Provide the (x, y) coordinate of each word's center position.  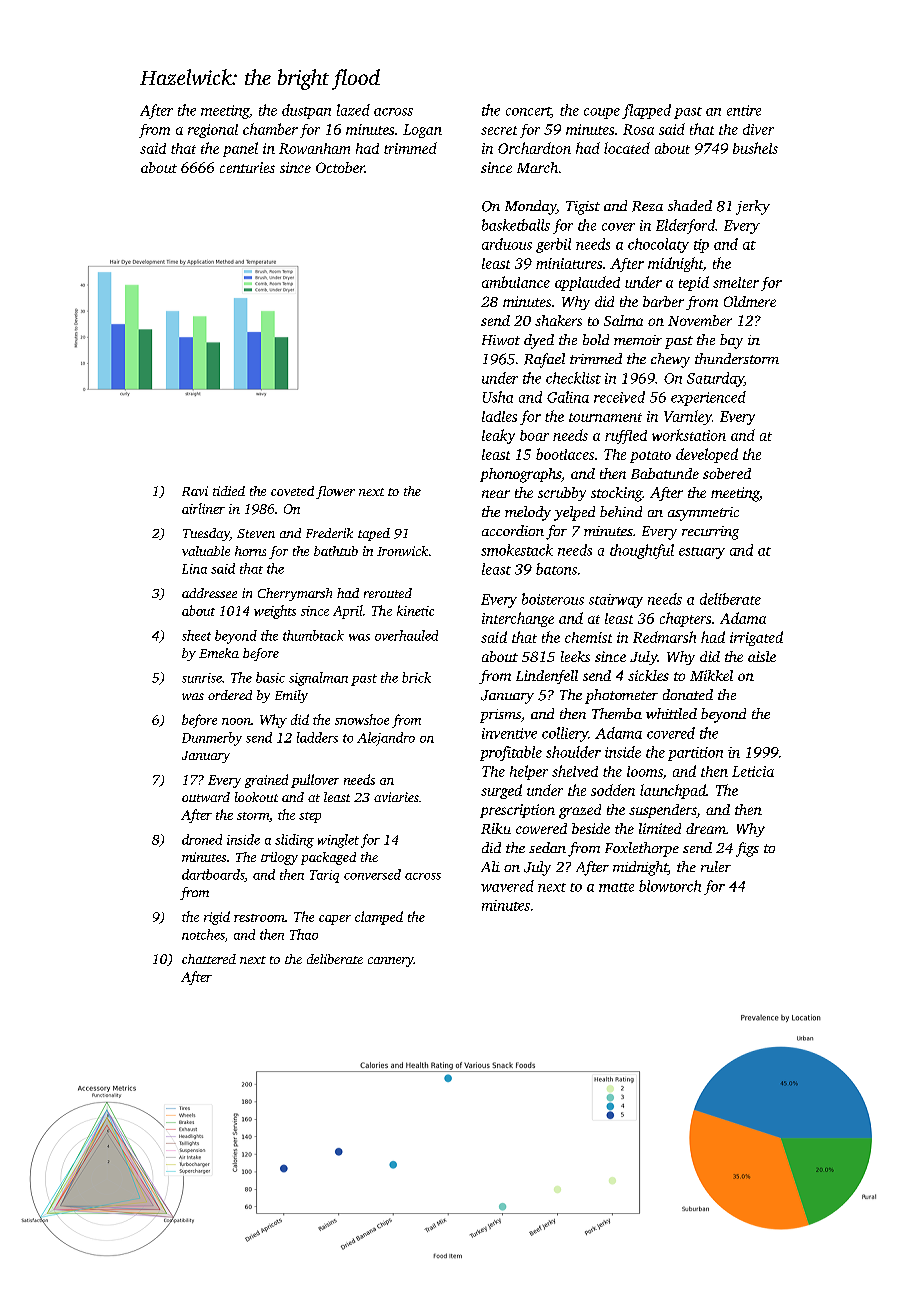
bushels (755, 148)
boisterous (553, 599)
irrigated (756, 638)
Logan (422, 131)
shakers (558, 320)
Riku (496, 828)
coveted (292, 491)
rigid (217, 918)
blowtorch (670, 886)
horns (250, 551)
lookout (256, 797)
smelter (736, 282)
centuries (247, 167)
